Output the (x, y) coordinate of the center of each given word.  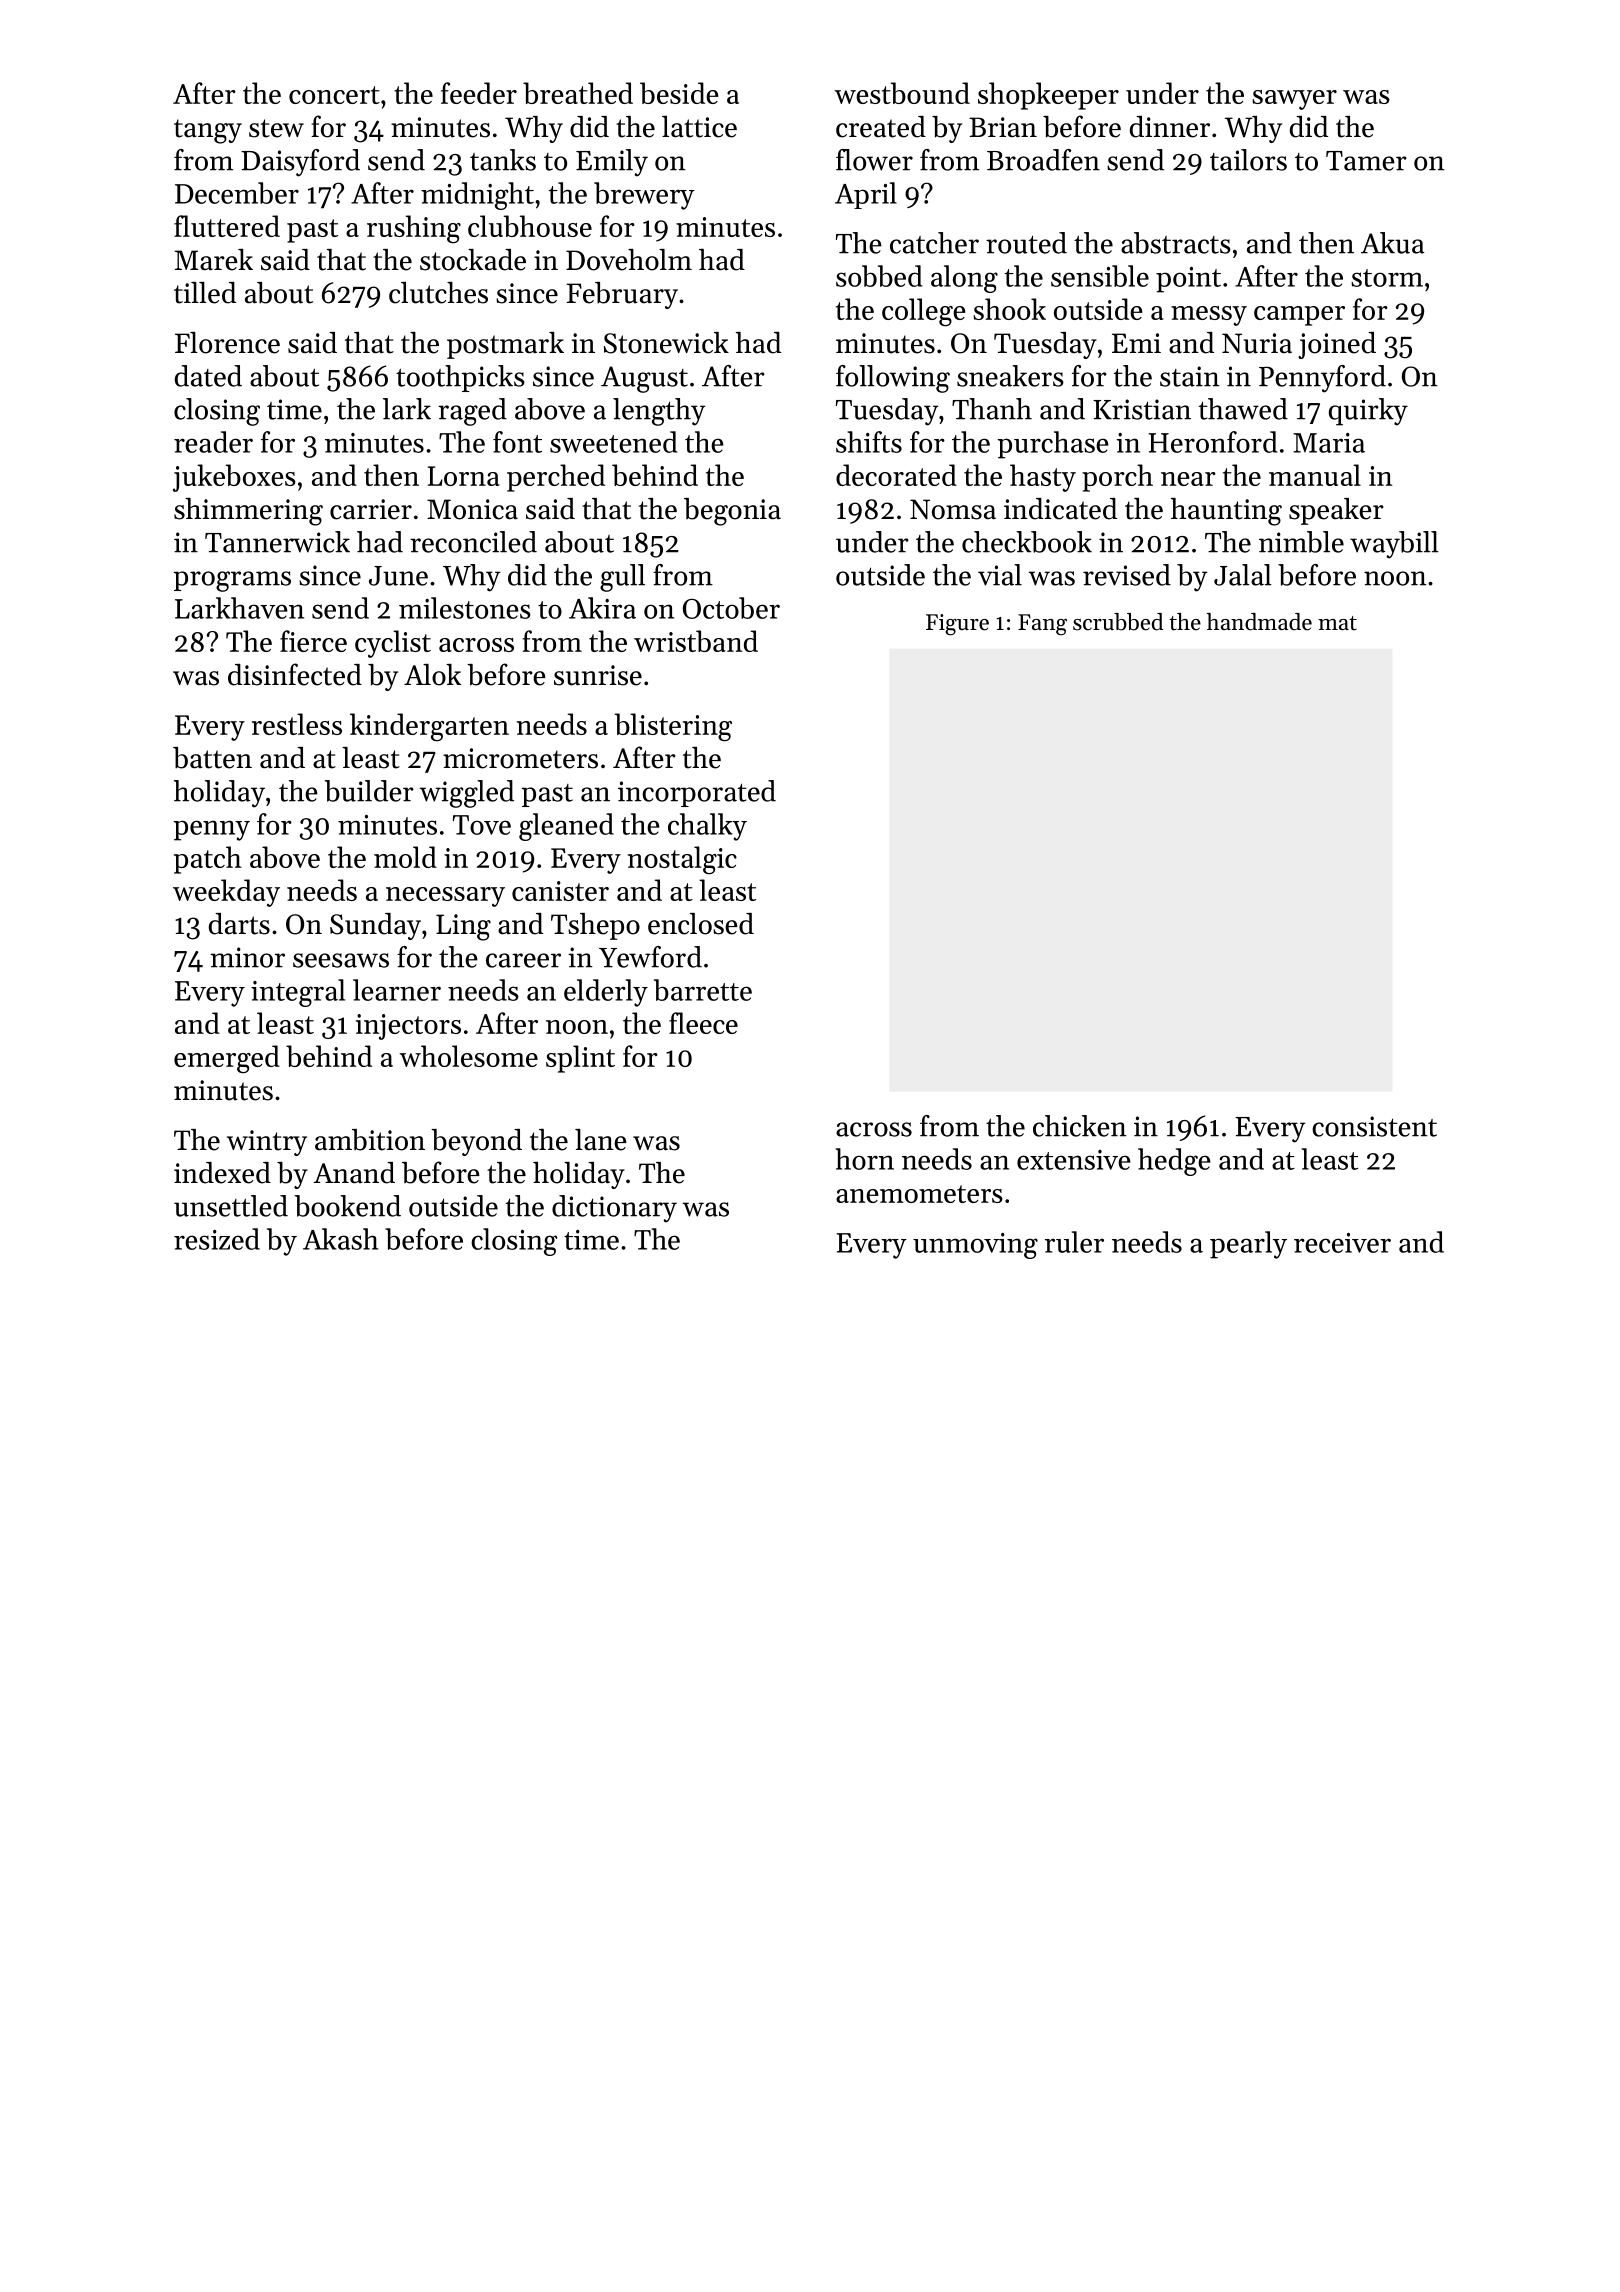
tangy (208, 131)
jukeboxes (234, 478)
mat (1337, 623)
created (881, 127)
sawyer (1294, 100)
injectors (408, 1027)
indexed (222, 1173)
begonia (732, 512)
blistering (673, 727)
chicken (1080, 1126)
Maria (1329, 443)
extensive (1074, 1160)
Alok (432, 675)
